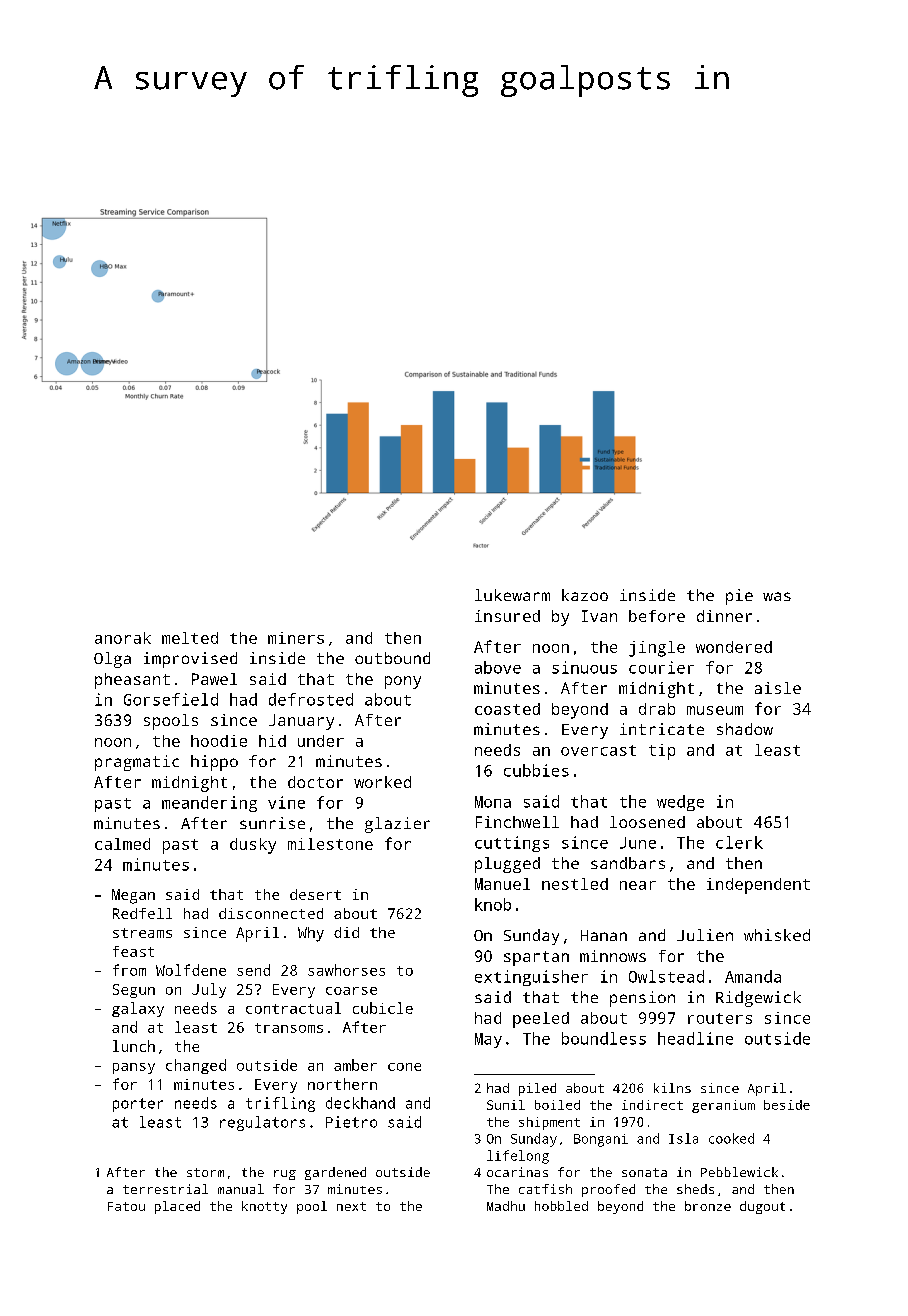 This document has height=1316, width=908. Describe the element at coordinates (512, 844) in the document. I see `cuttings` at that location.
